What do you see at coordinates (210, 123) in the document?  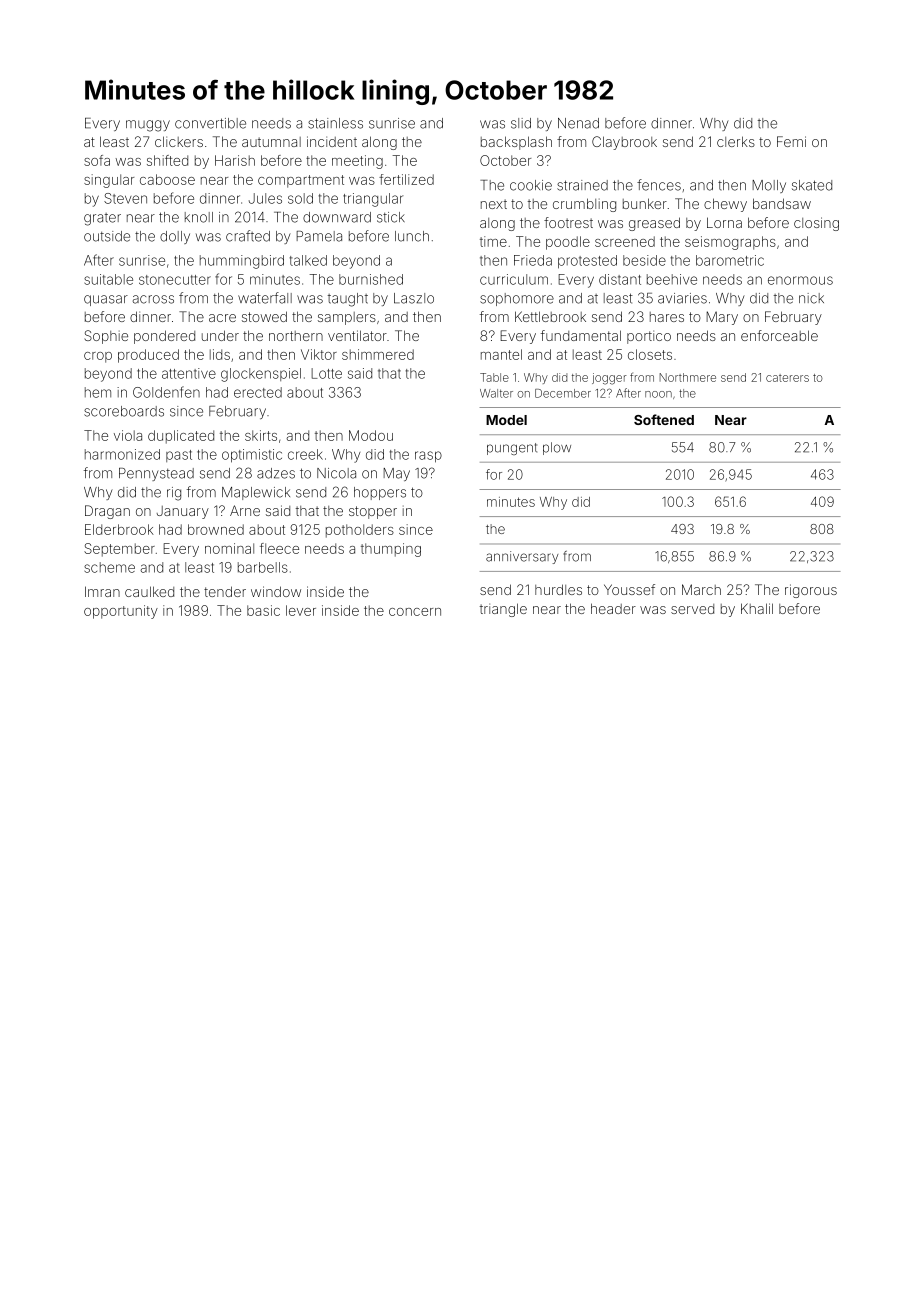 I see `convertible` at bounding box center [210, 123].
